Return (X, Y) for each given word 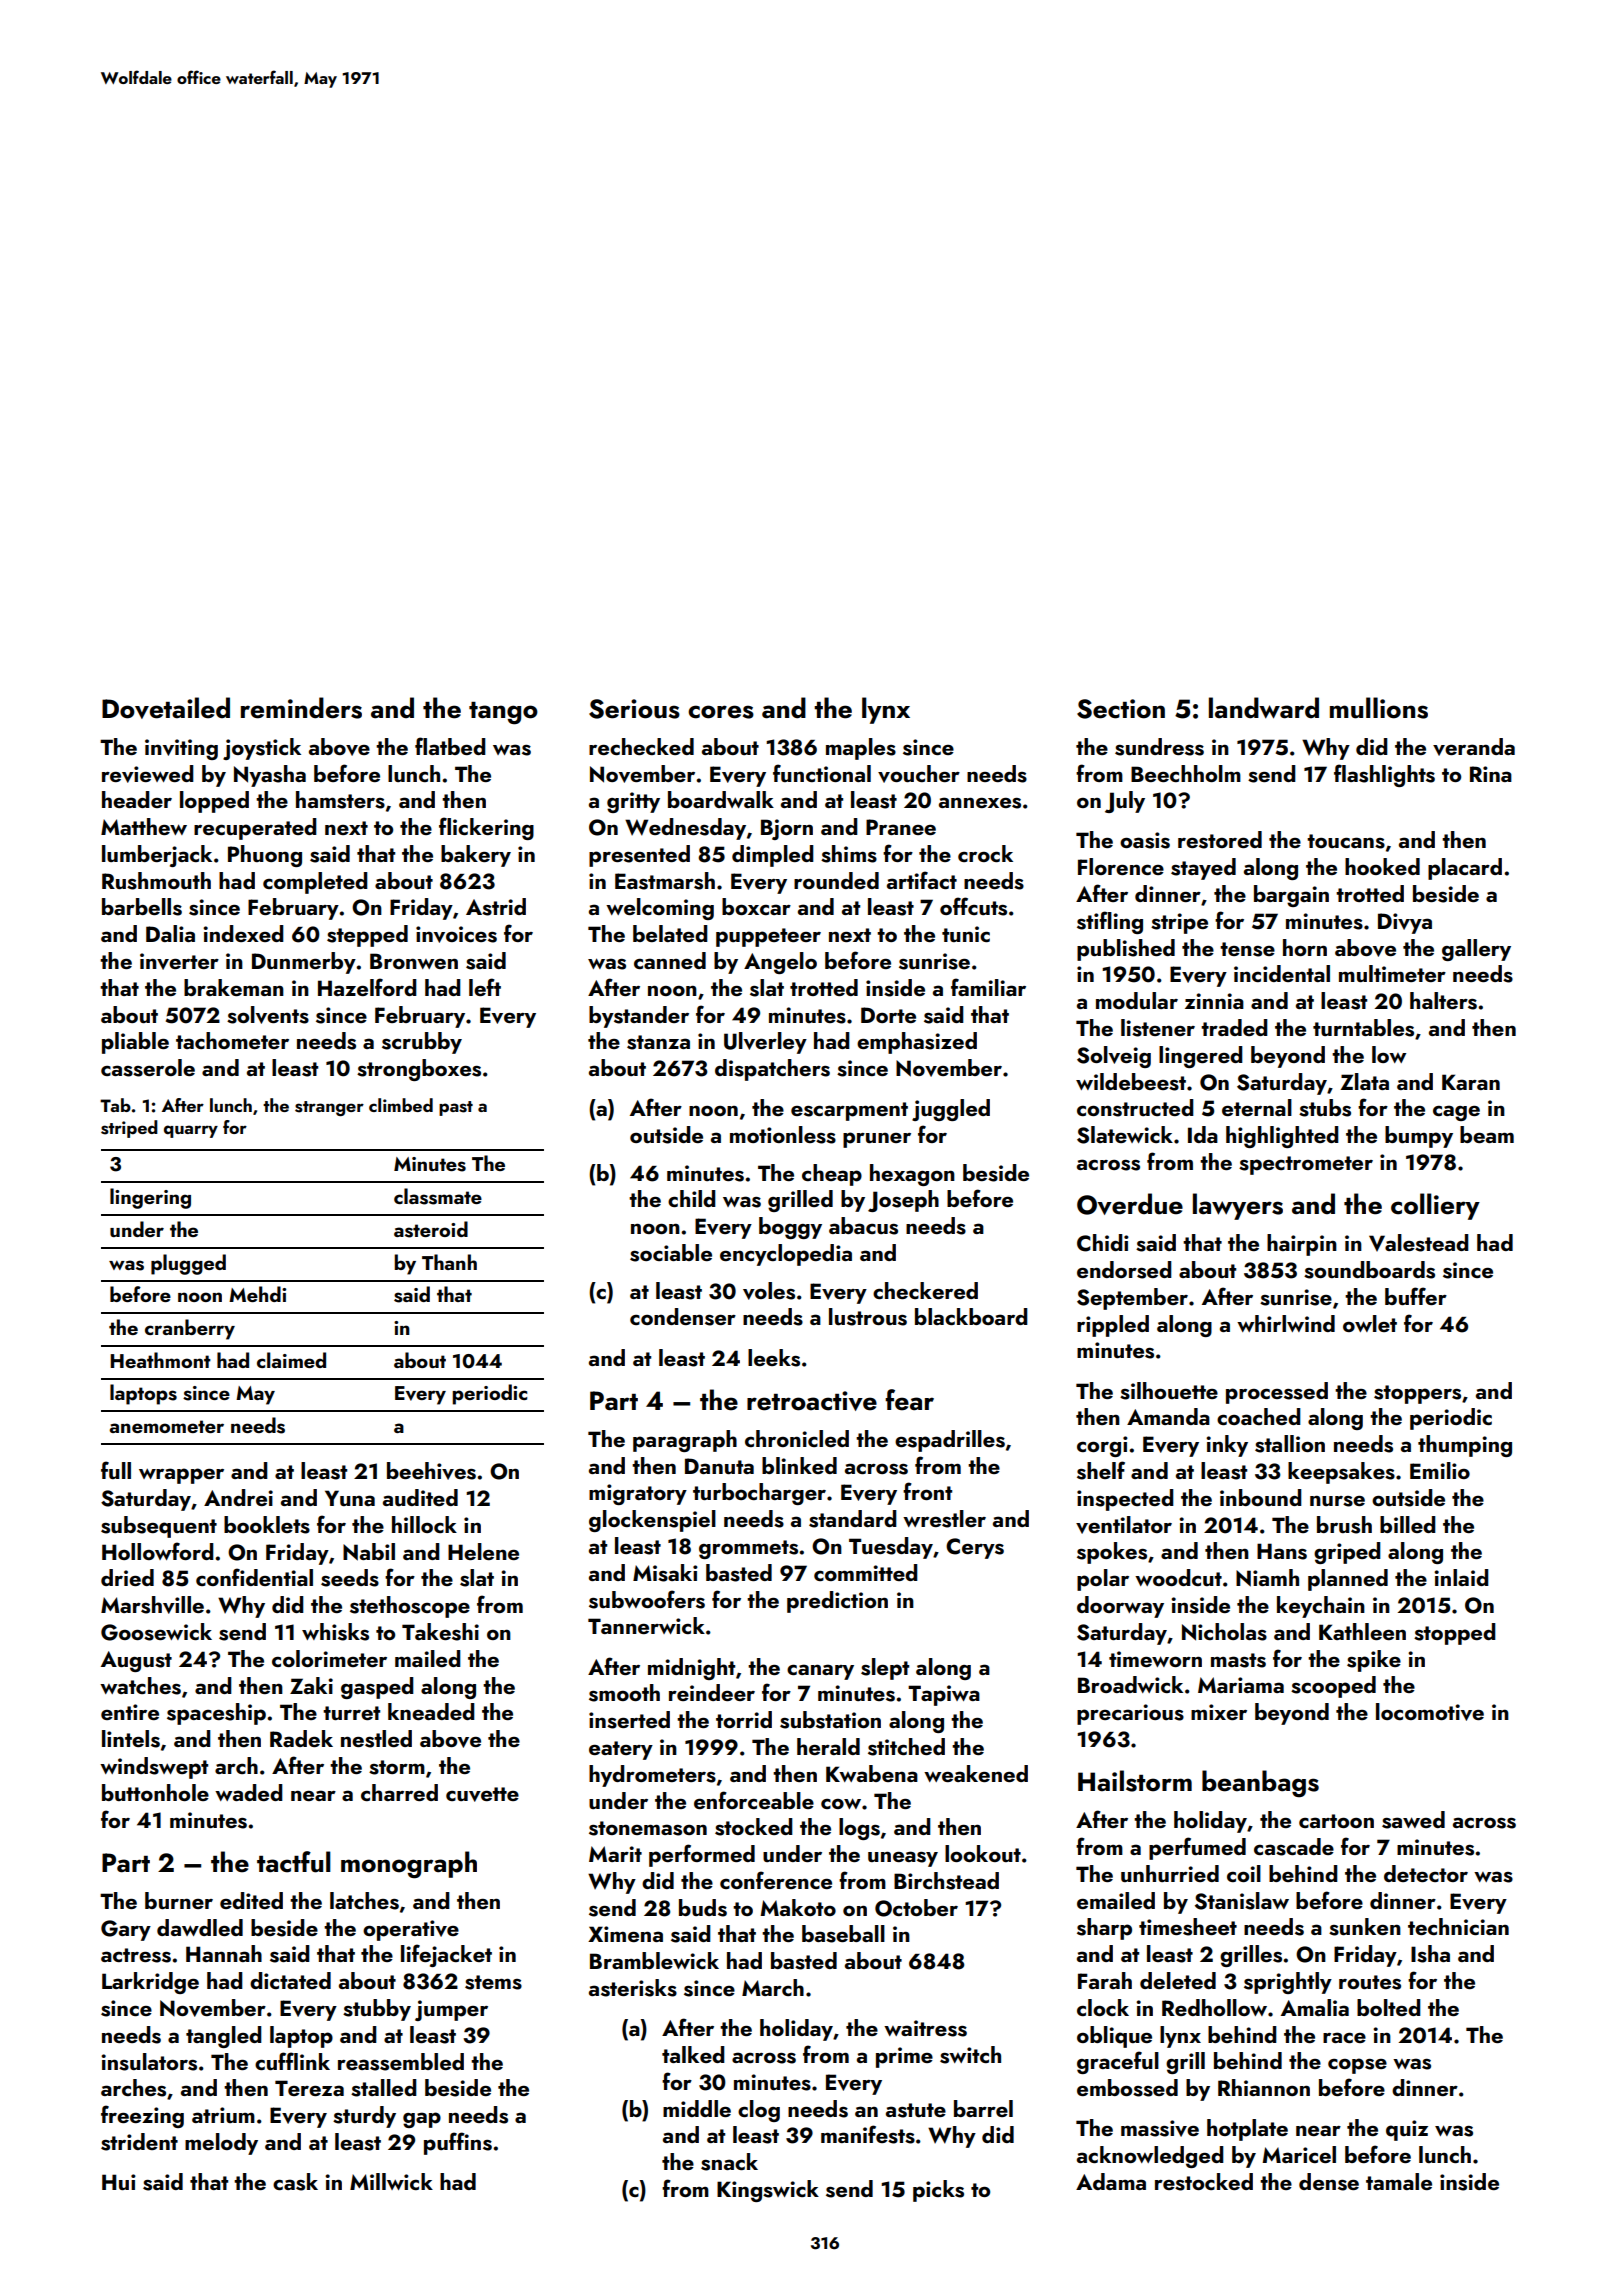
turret (351, 1713)
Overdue (1130, 1204)
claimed (291, 1360)
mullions (1379, 708)
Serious (634, 709)
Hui (119, 2182)
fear (909, 1400)
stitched (906, 1747)
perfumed (1197, 1848)
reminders (301, 708)
